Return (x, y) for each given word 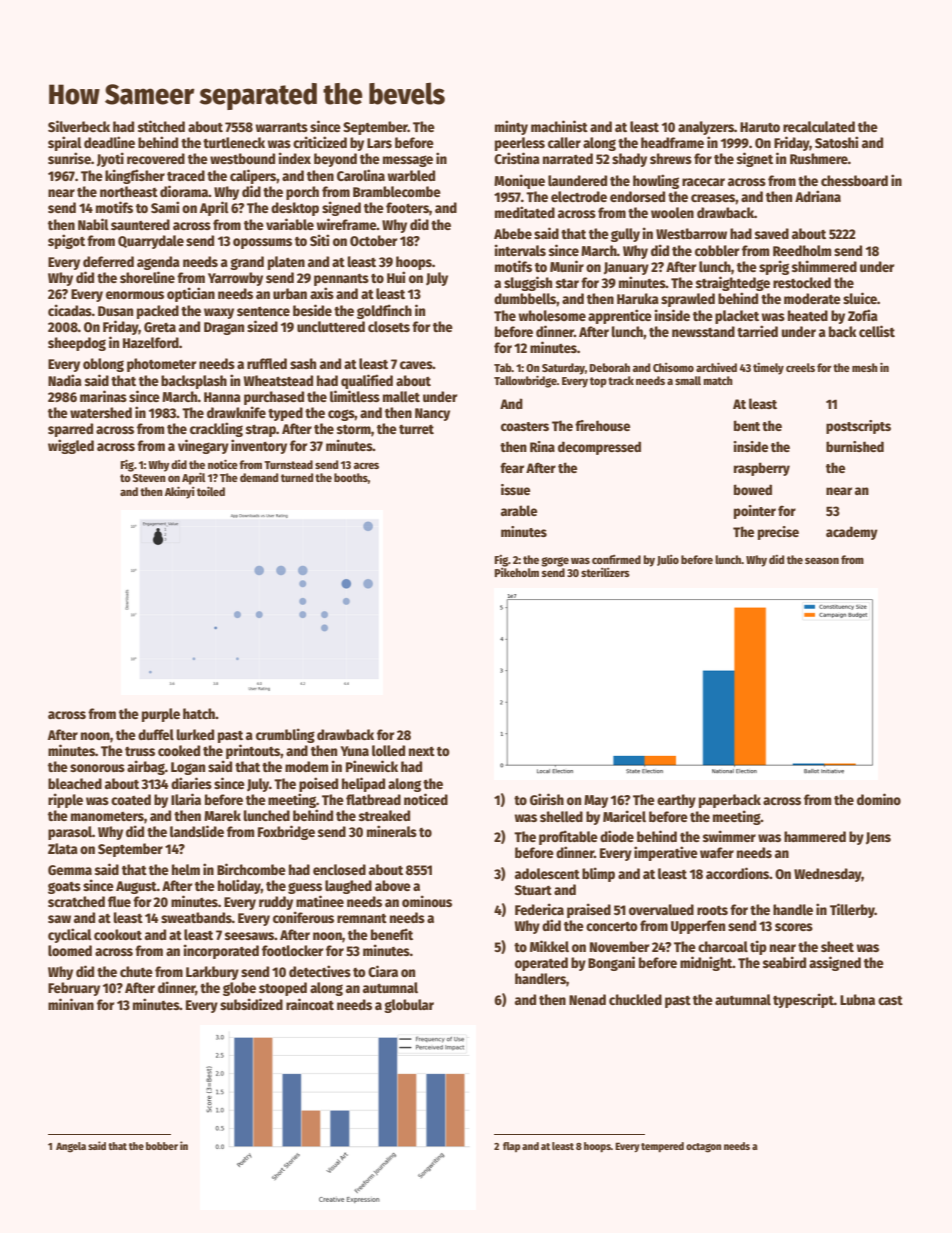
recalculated (819, 126)
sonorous (97, 768)
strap (261, 431)
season (822, 560)
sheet (837, 946)
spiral (65, 143)
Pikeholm (516, 572)
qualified (367, 381)
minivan (71, 1004)
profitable (568, 837)
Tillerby (852, 910)
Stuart (533, 890)
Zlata (63, 848)
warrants (282, 127)
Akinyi (180, 492)
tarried (757, 331)
